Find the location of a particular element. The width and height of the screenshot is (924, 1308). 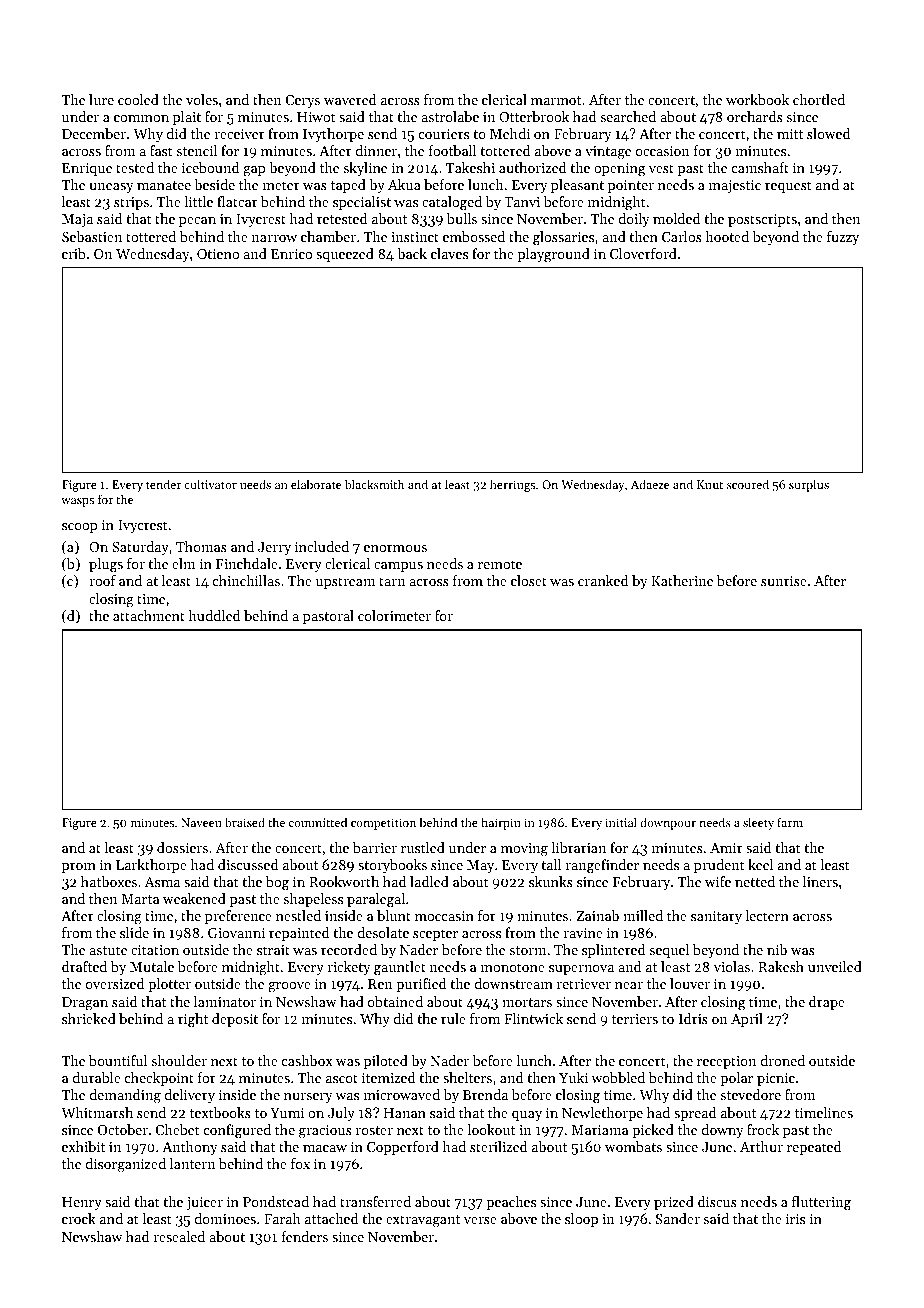

fuzzy is located at coordinates (843, 238).
